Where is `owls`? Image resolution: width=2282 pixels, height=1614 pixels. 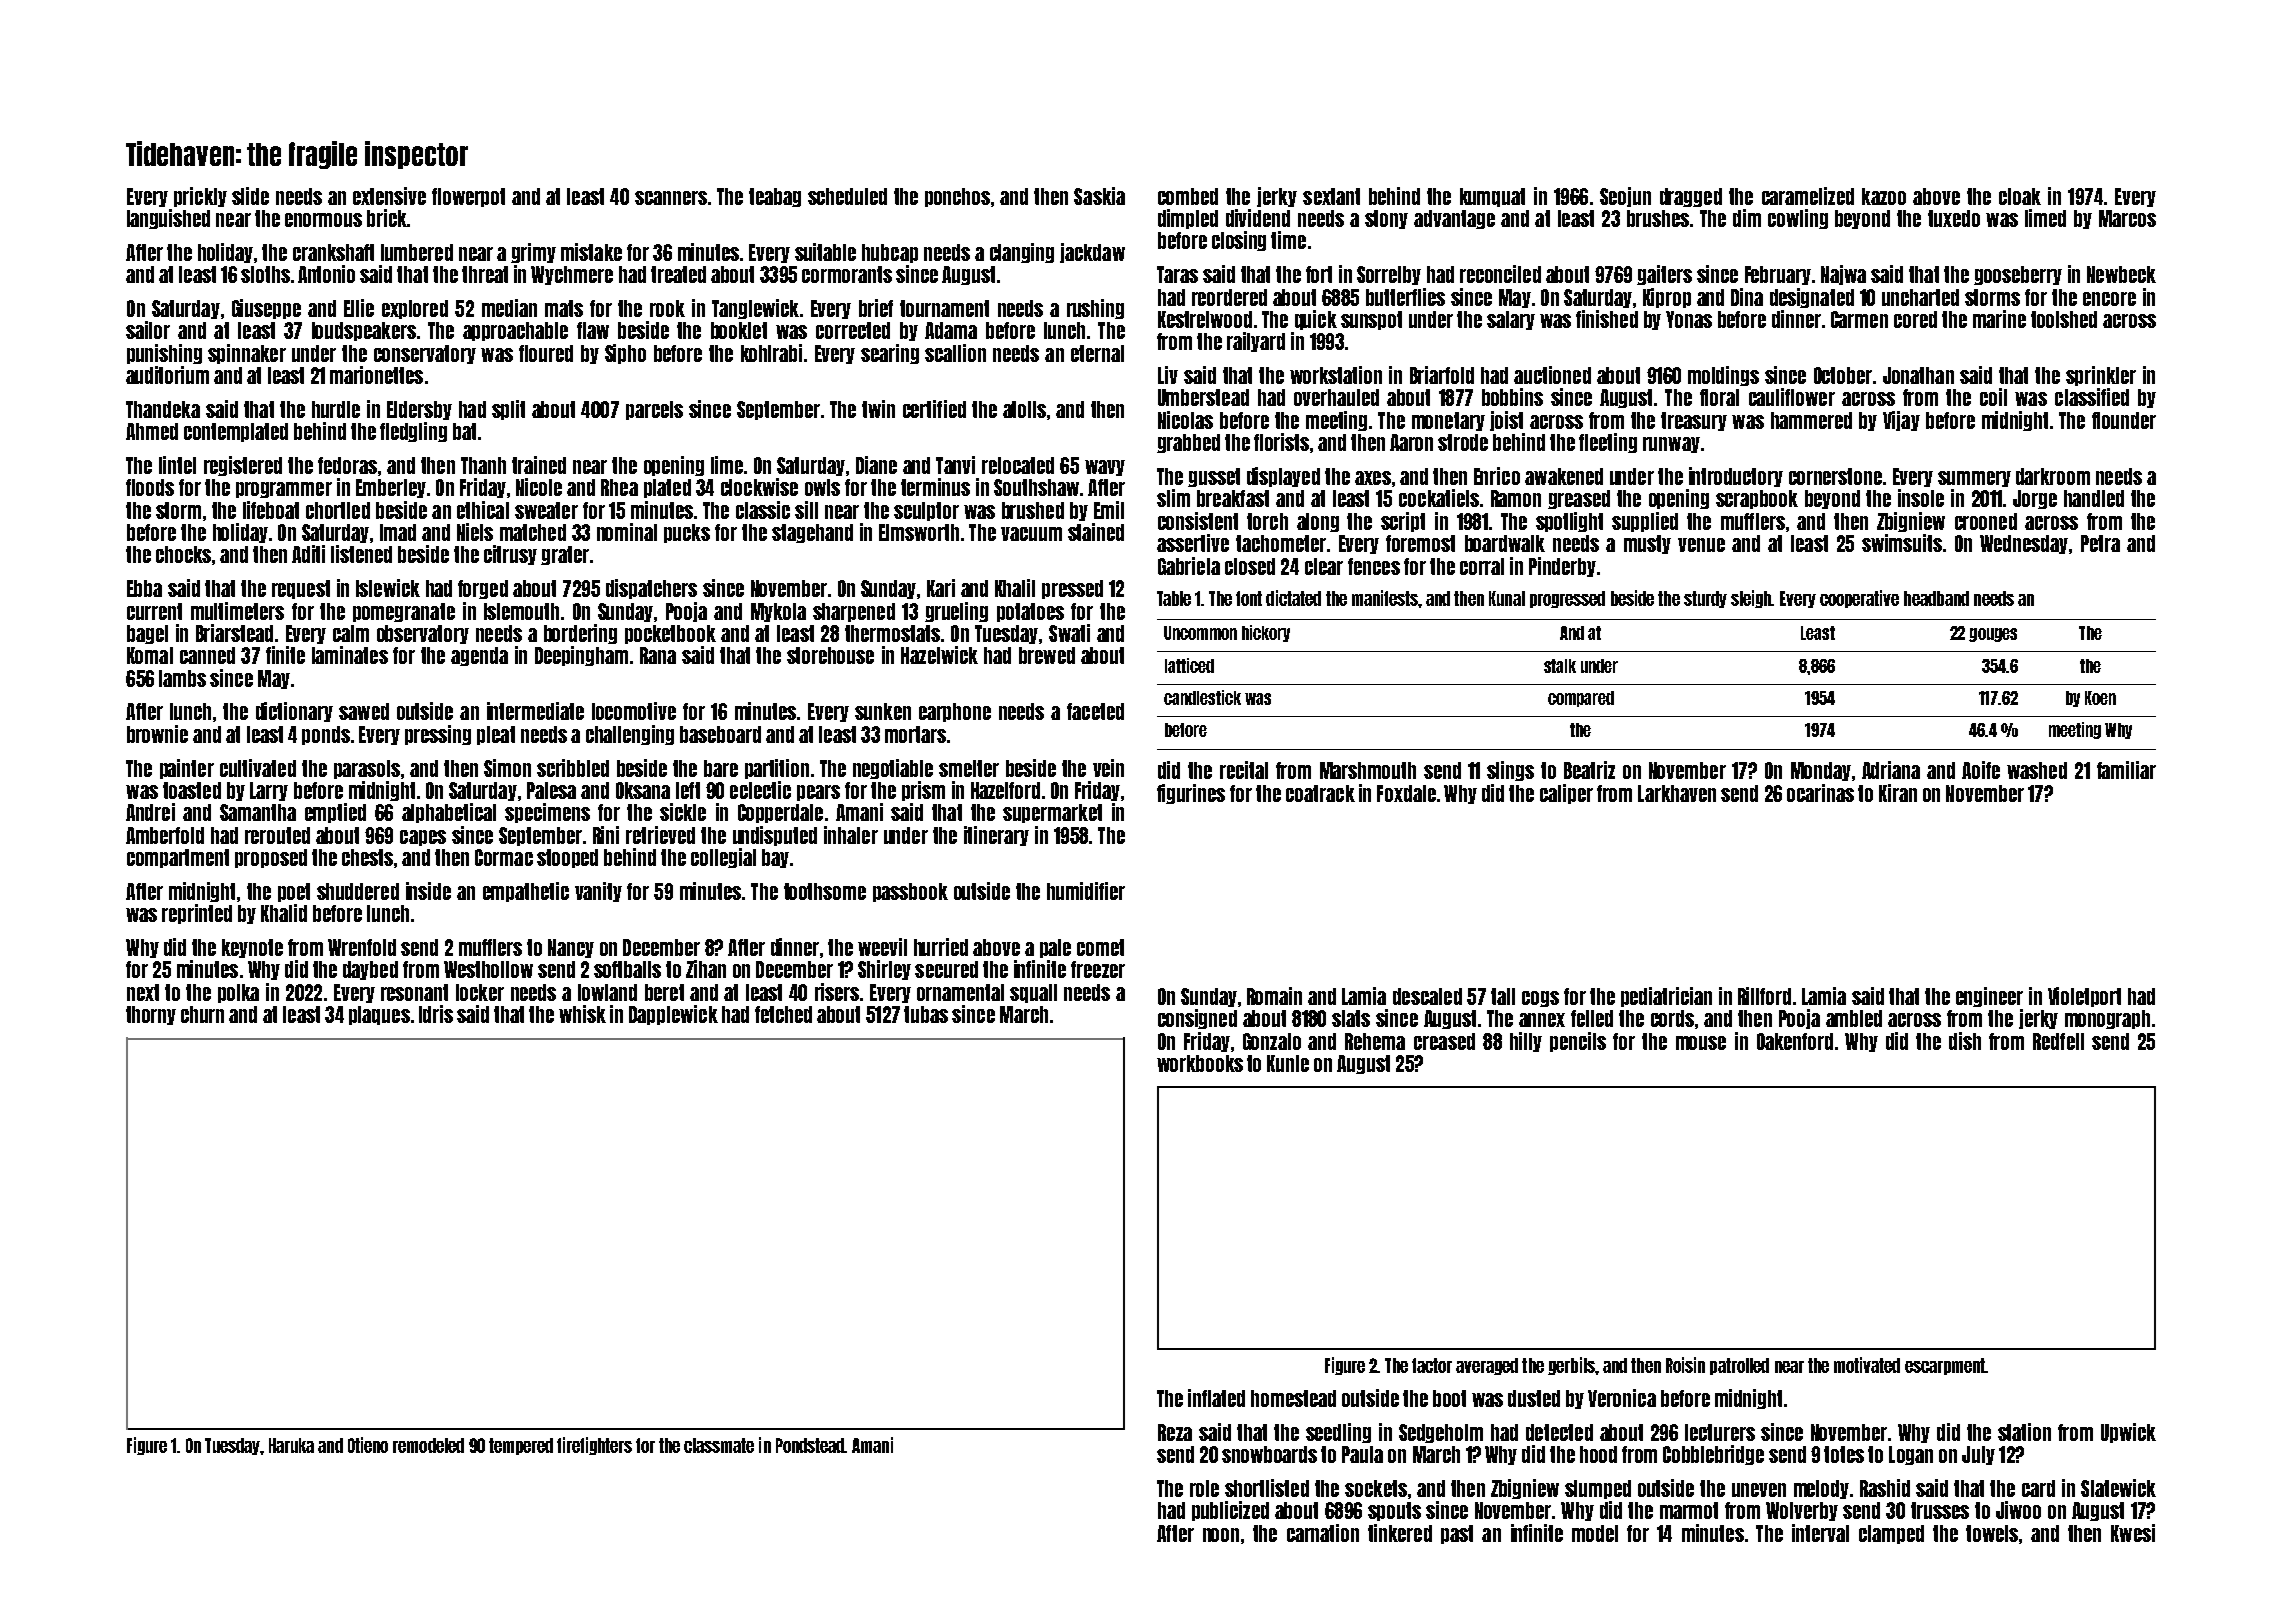 owls is located at coordinates (822, 487).
